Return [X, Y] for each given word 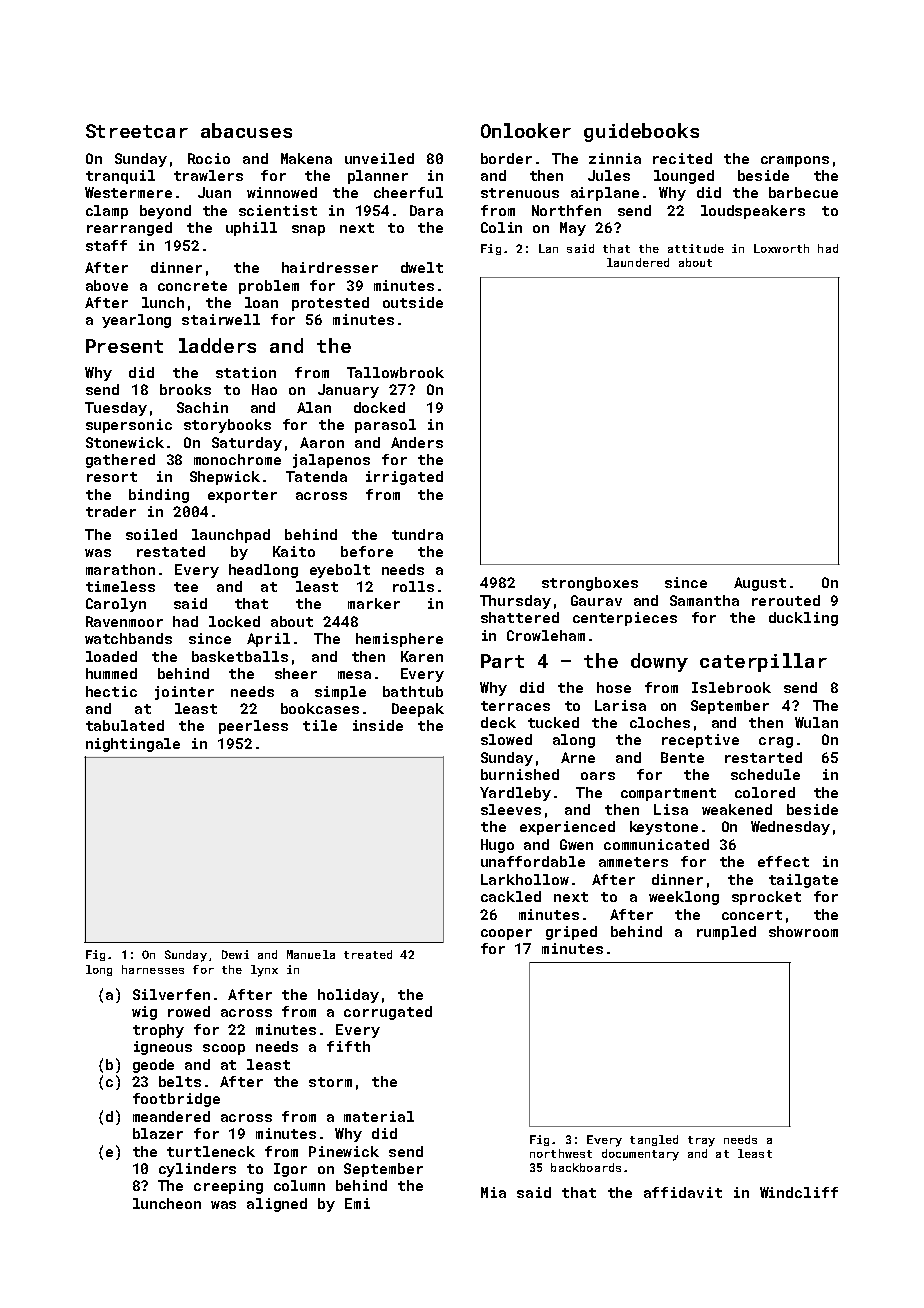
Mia [493, 1192]
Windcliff [799, 1192]
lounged [684, 177]
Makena [306, 158]
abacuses [246, 130]
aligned [277, 1205]
